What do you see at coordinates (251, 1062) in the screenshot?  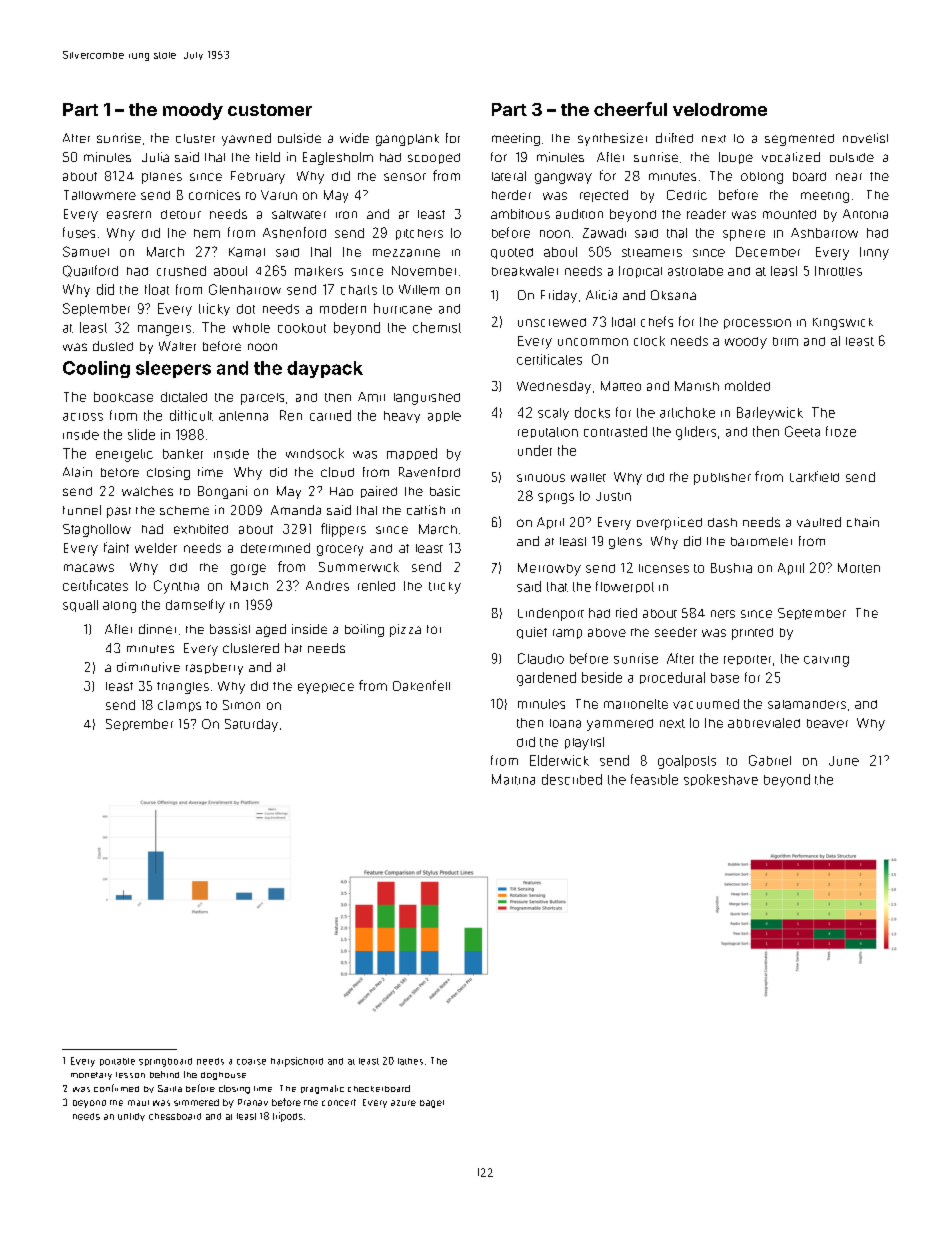 I see `coarse` at bounding box center [251, 1062].
